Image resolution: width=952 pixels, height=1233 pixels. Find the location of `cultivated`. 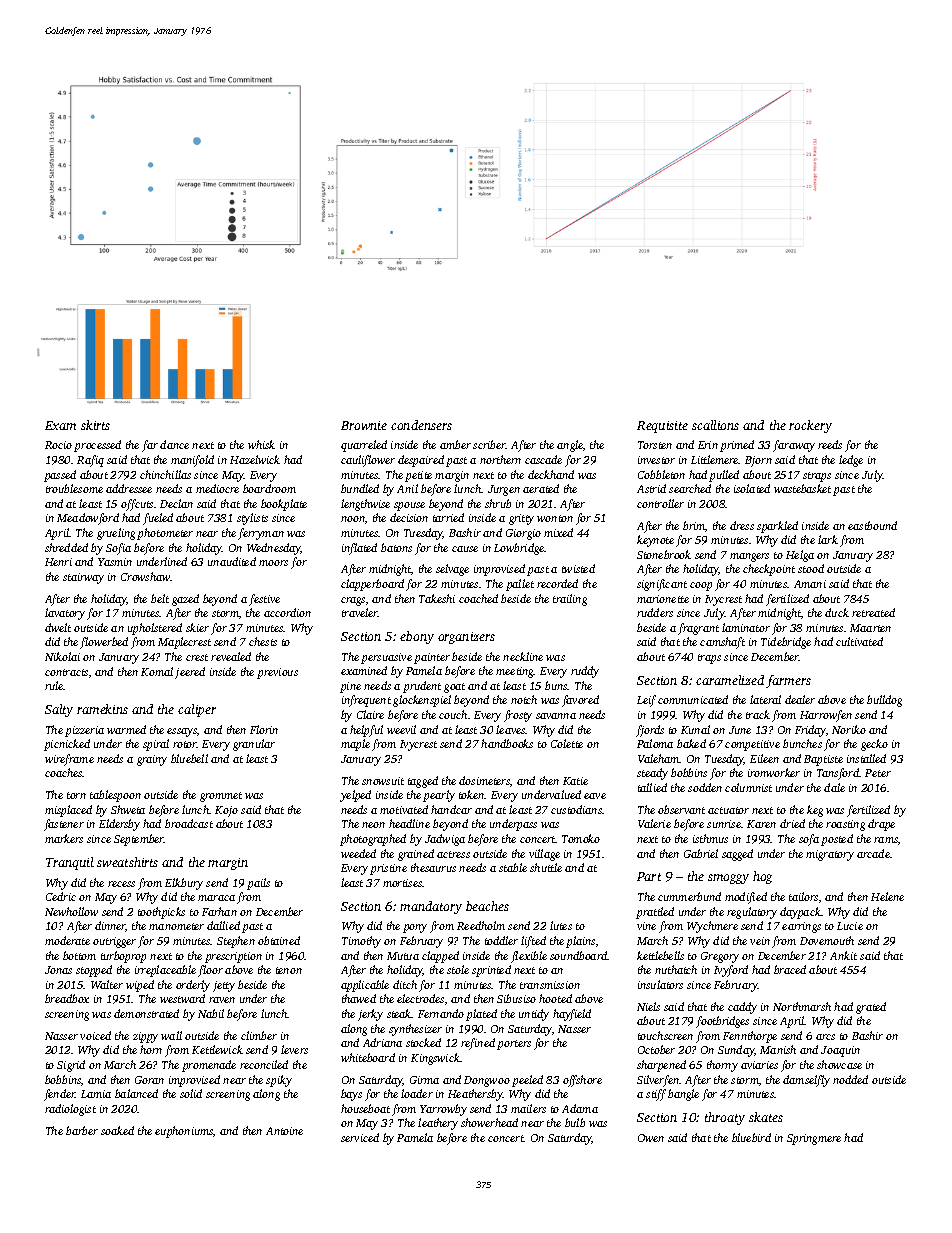

cultivated is located at coordinates (859, 641).
